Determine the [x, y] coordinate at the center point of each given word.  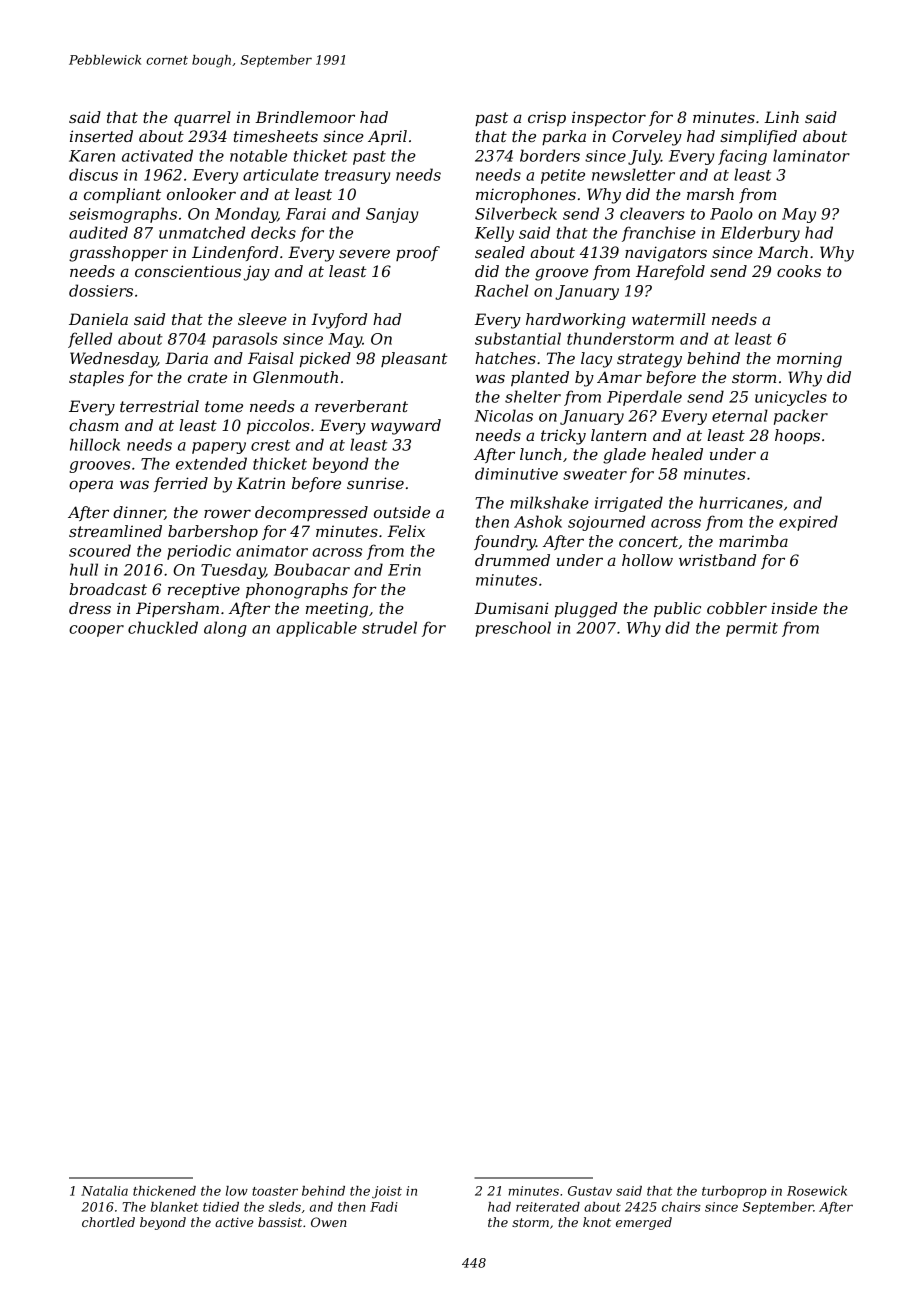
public [677, 609]
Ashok [538, 521]
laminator [811, 155]
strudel [389, 627]
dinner [139, 513]
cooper [96, 631]
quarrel [202, 119]
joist [387, 1192]
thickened [164, 1191]
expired [808, 523]
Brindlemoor [305, 117]
